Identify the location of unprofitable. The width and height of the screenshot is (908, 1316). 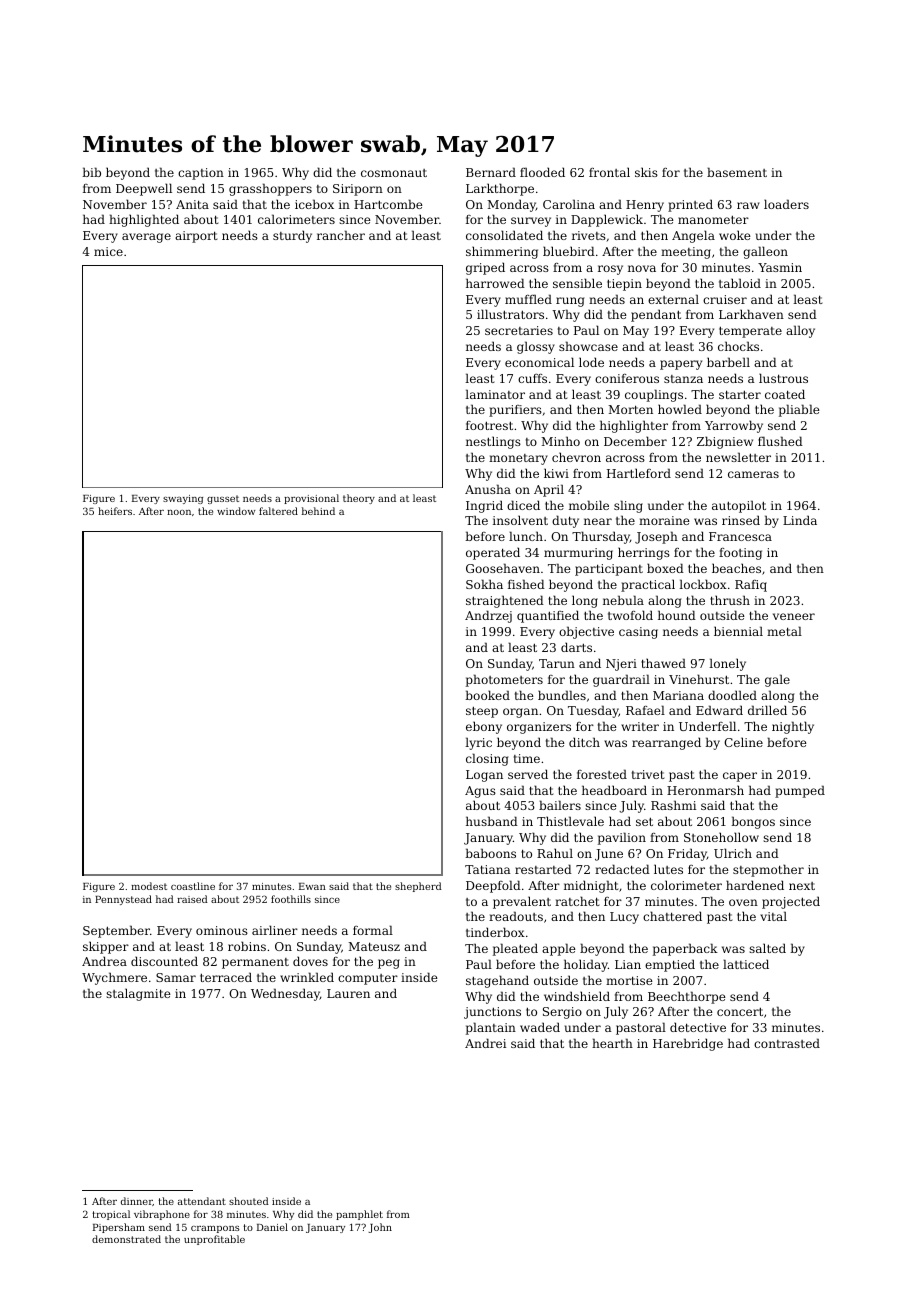
(214, 1240).
